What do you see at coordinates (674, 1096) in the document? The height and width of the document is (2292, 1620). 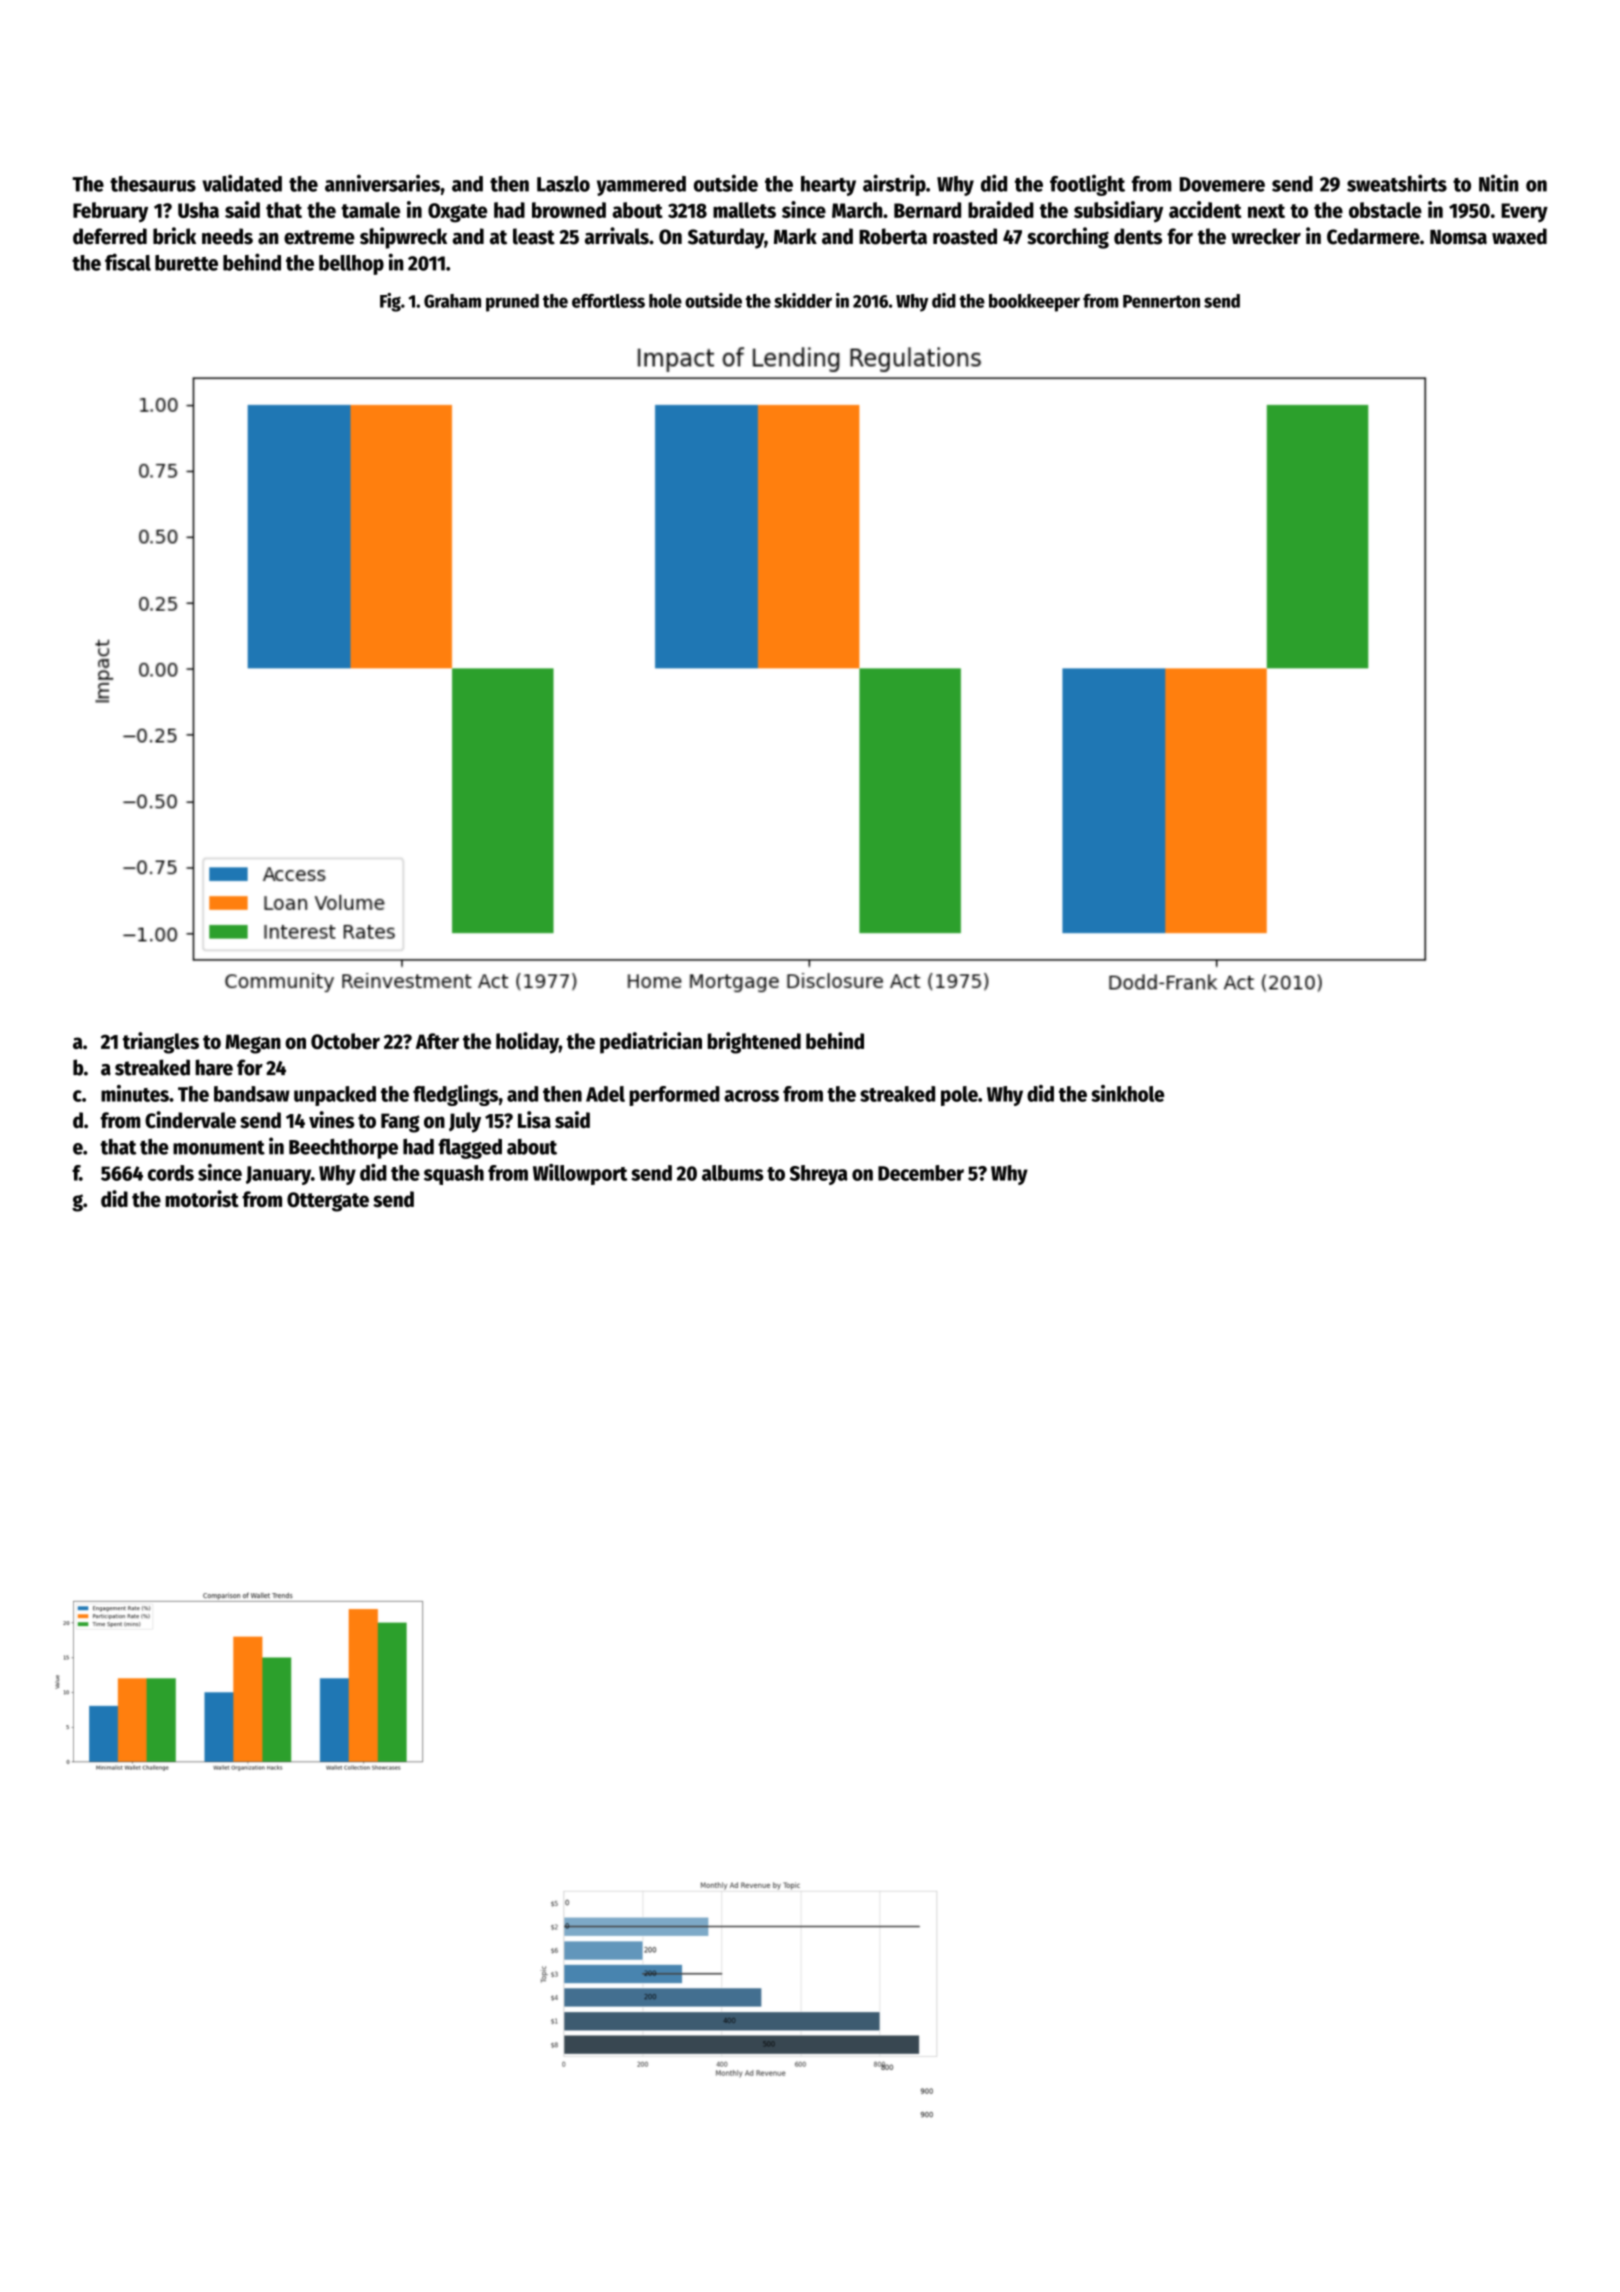 I see `performed` at bounding box center [674, 1096].
